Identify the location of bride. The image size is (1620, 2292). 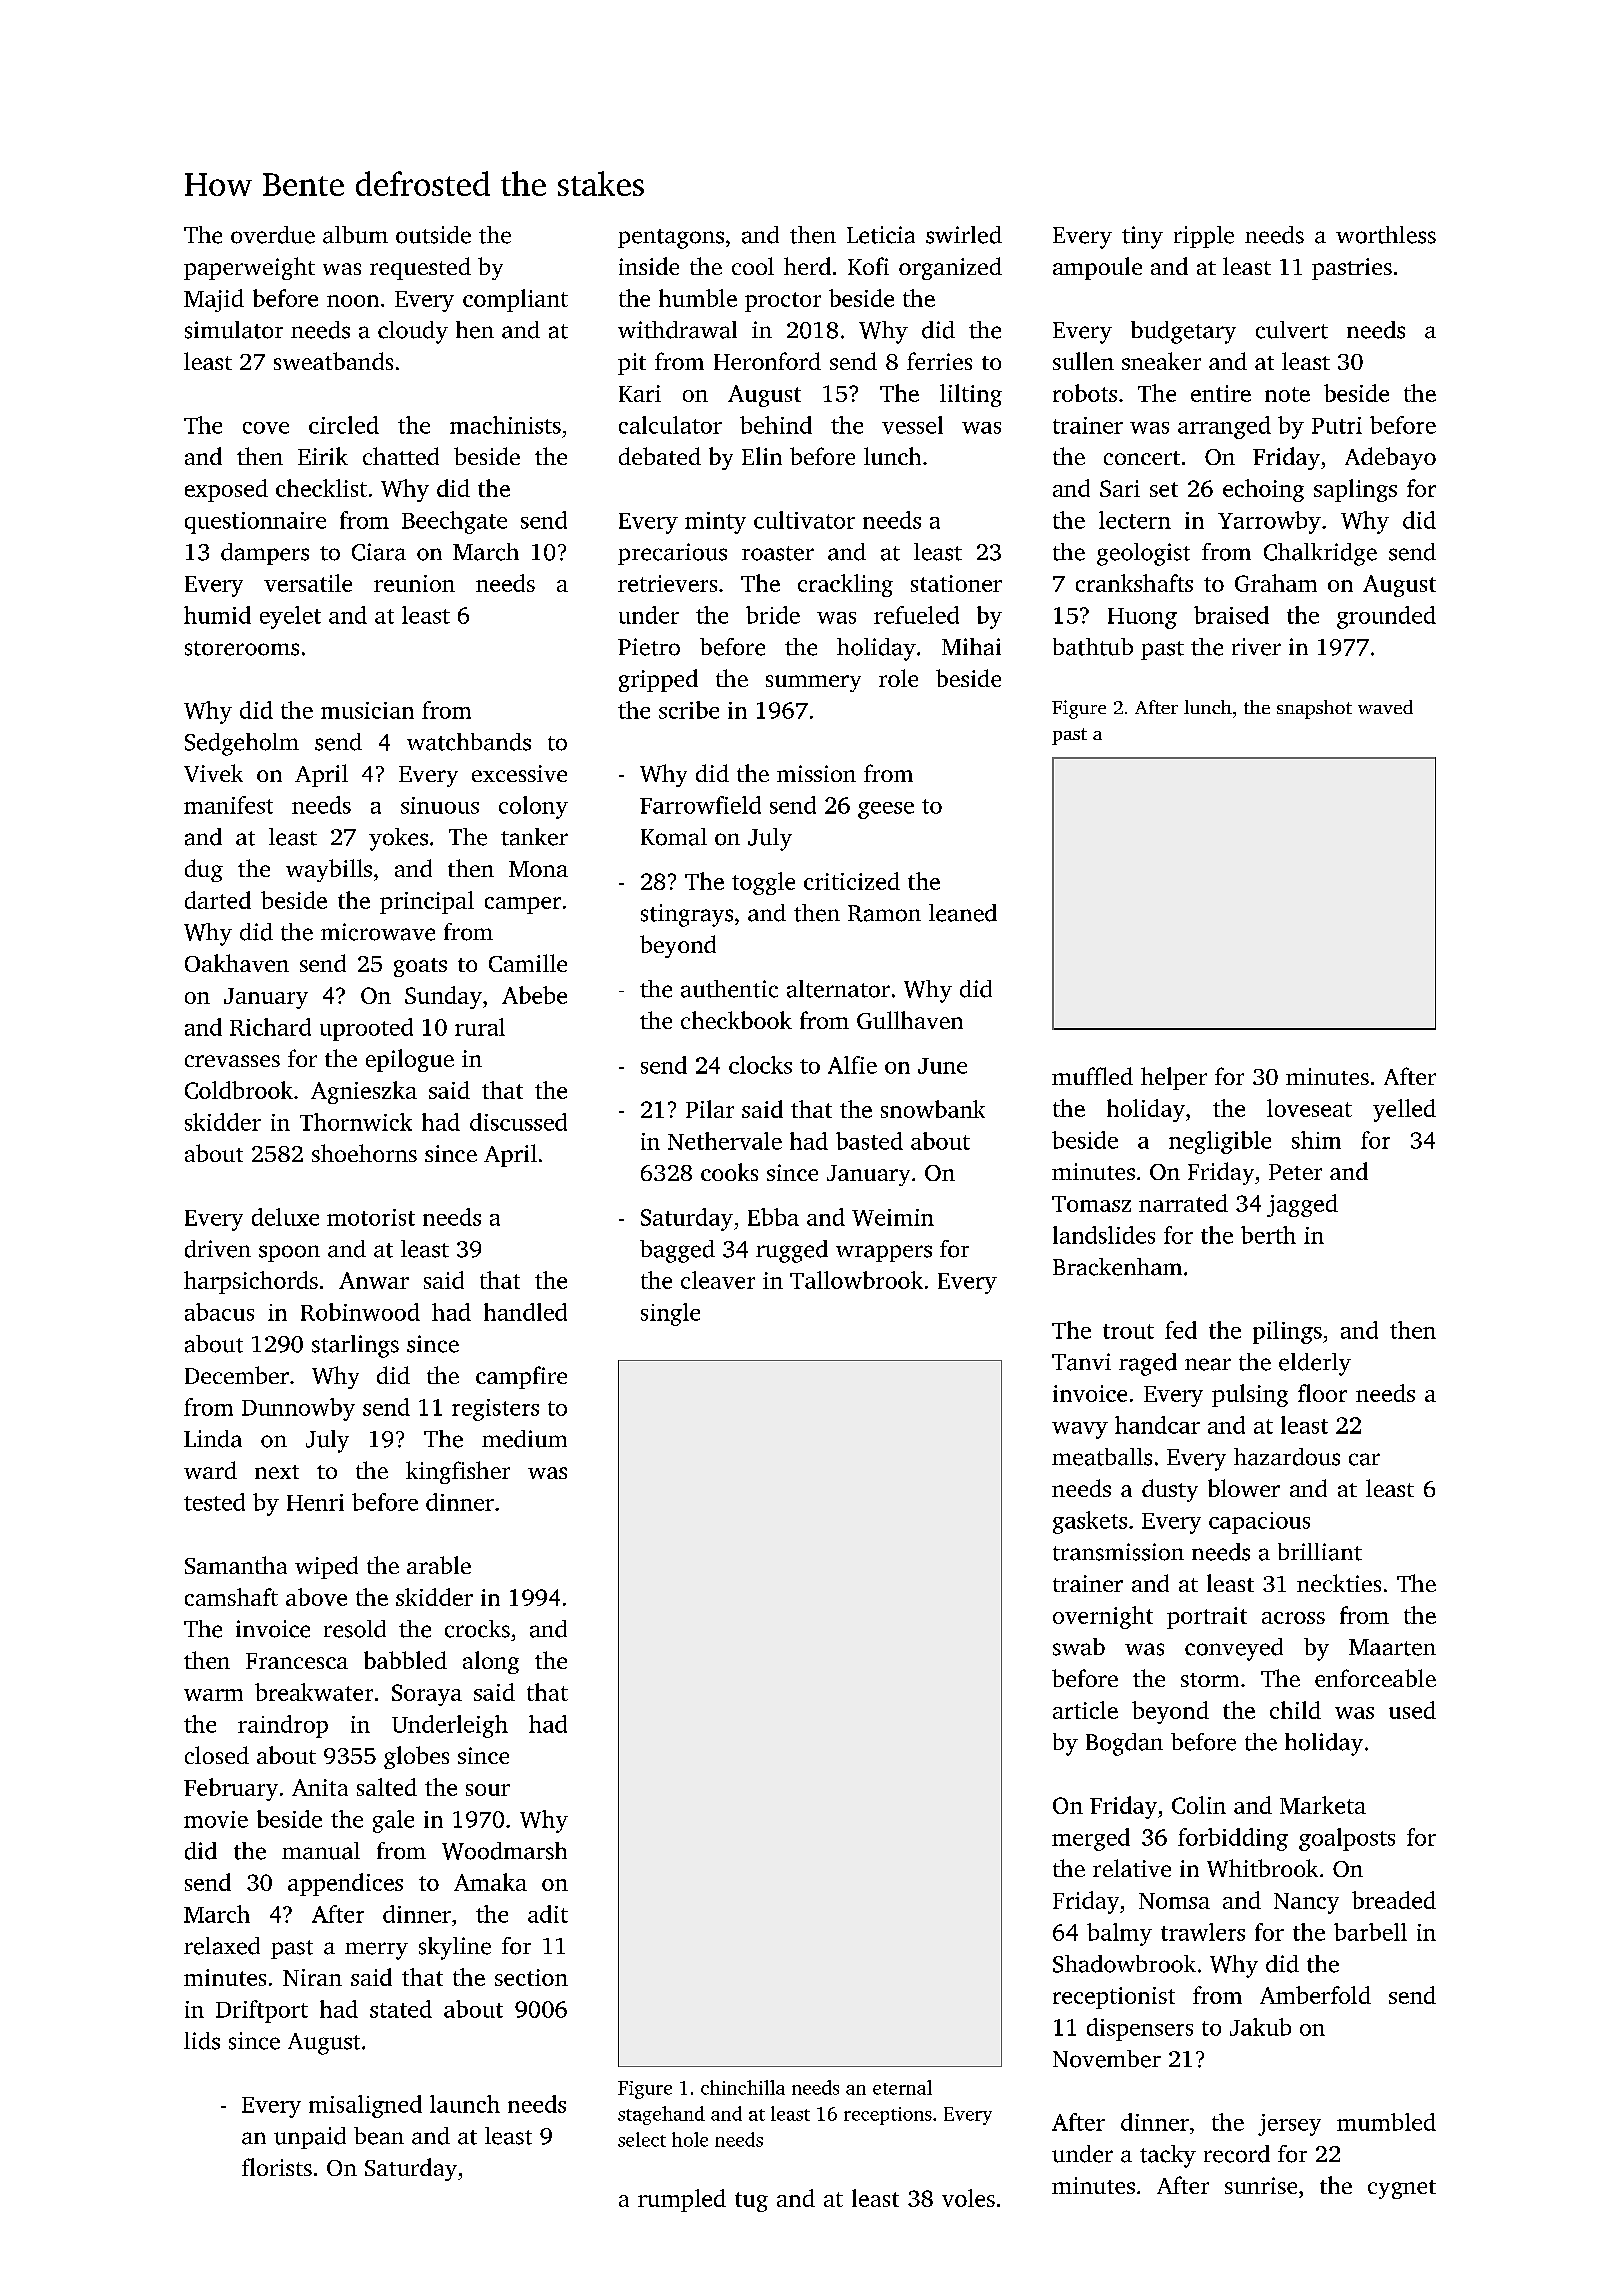
(773, 615).
